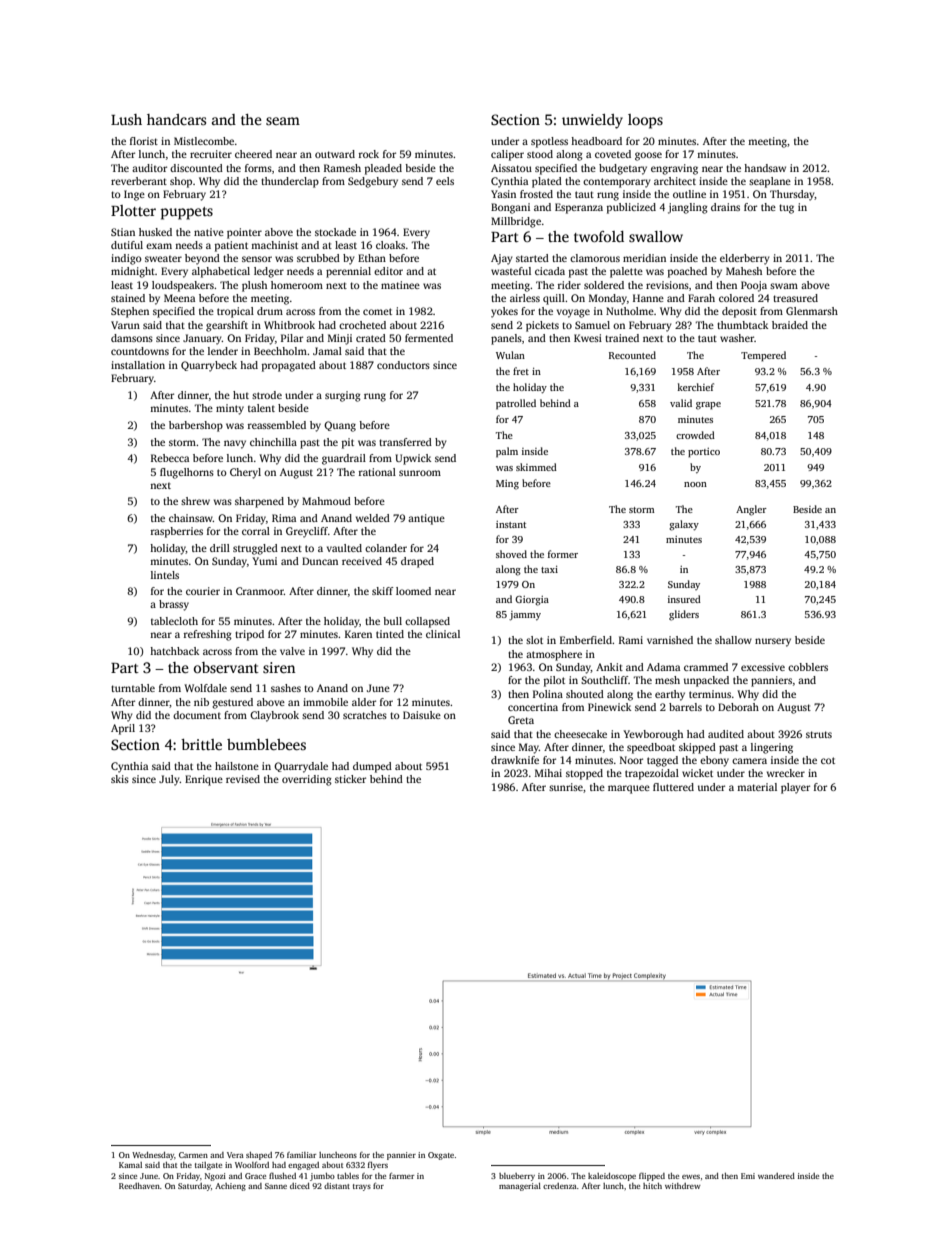  I want to click on unwieldy, so click(592, 121).
